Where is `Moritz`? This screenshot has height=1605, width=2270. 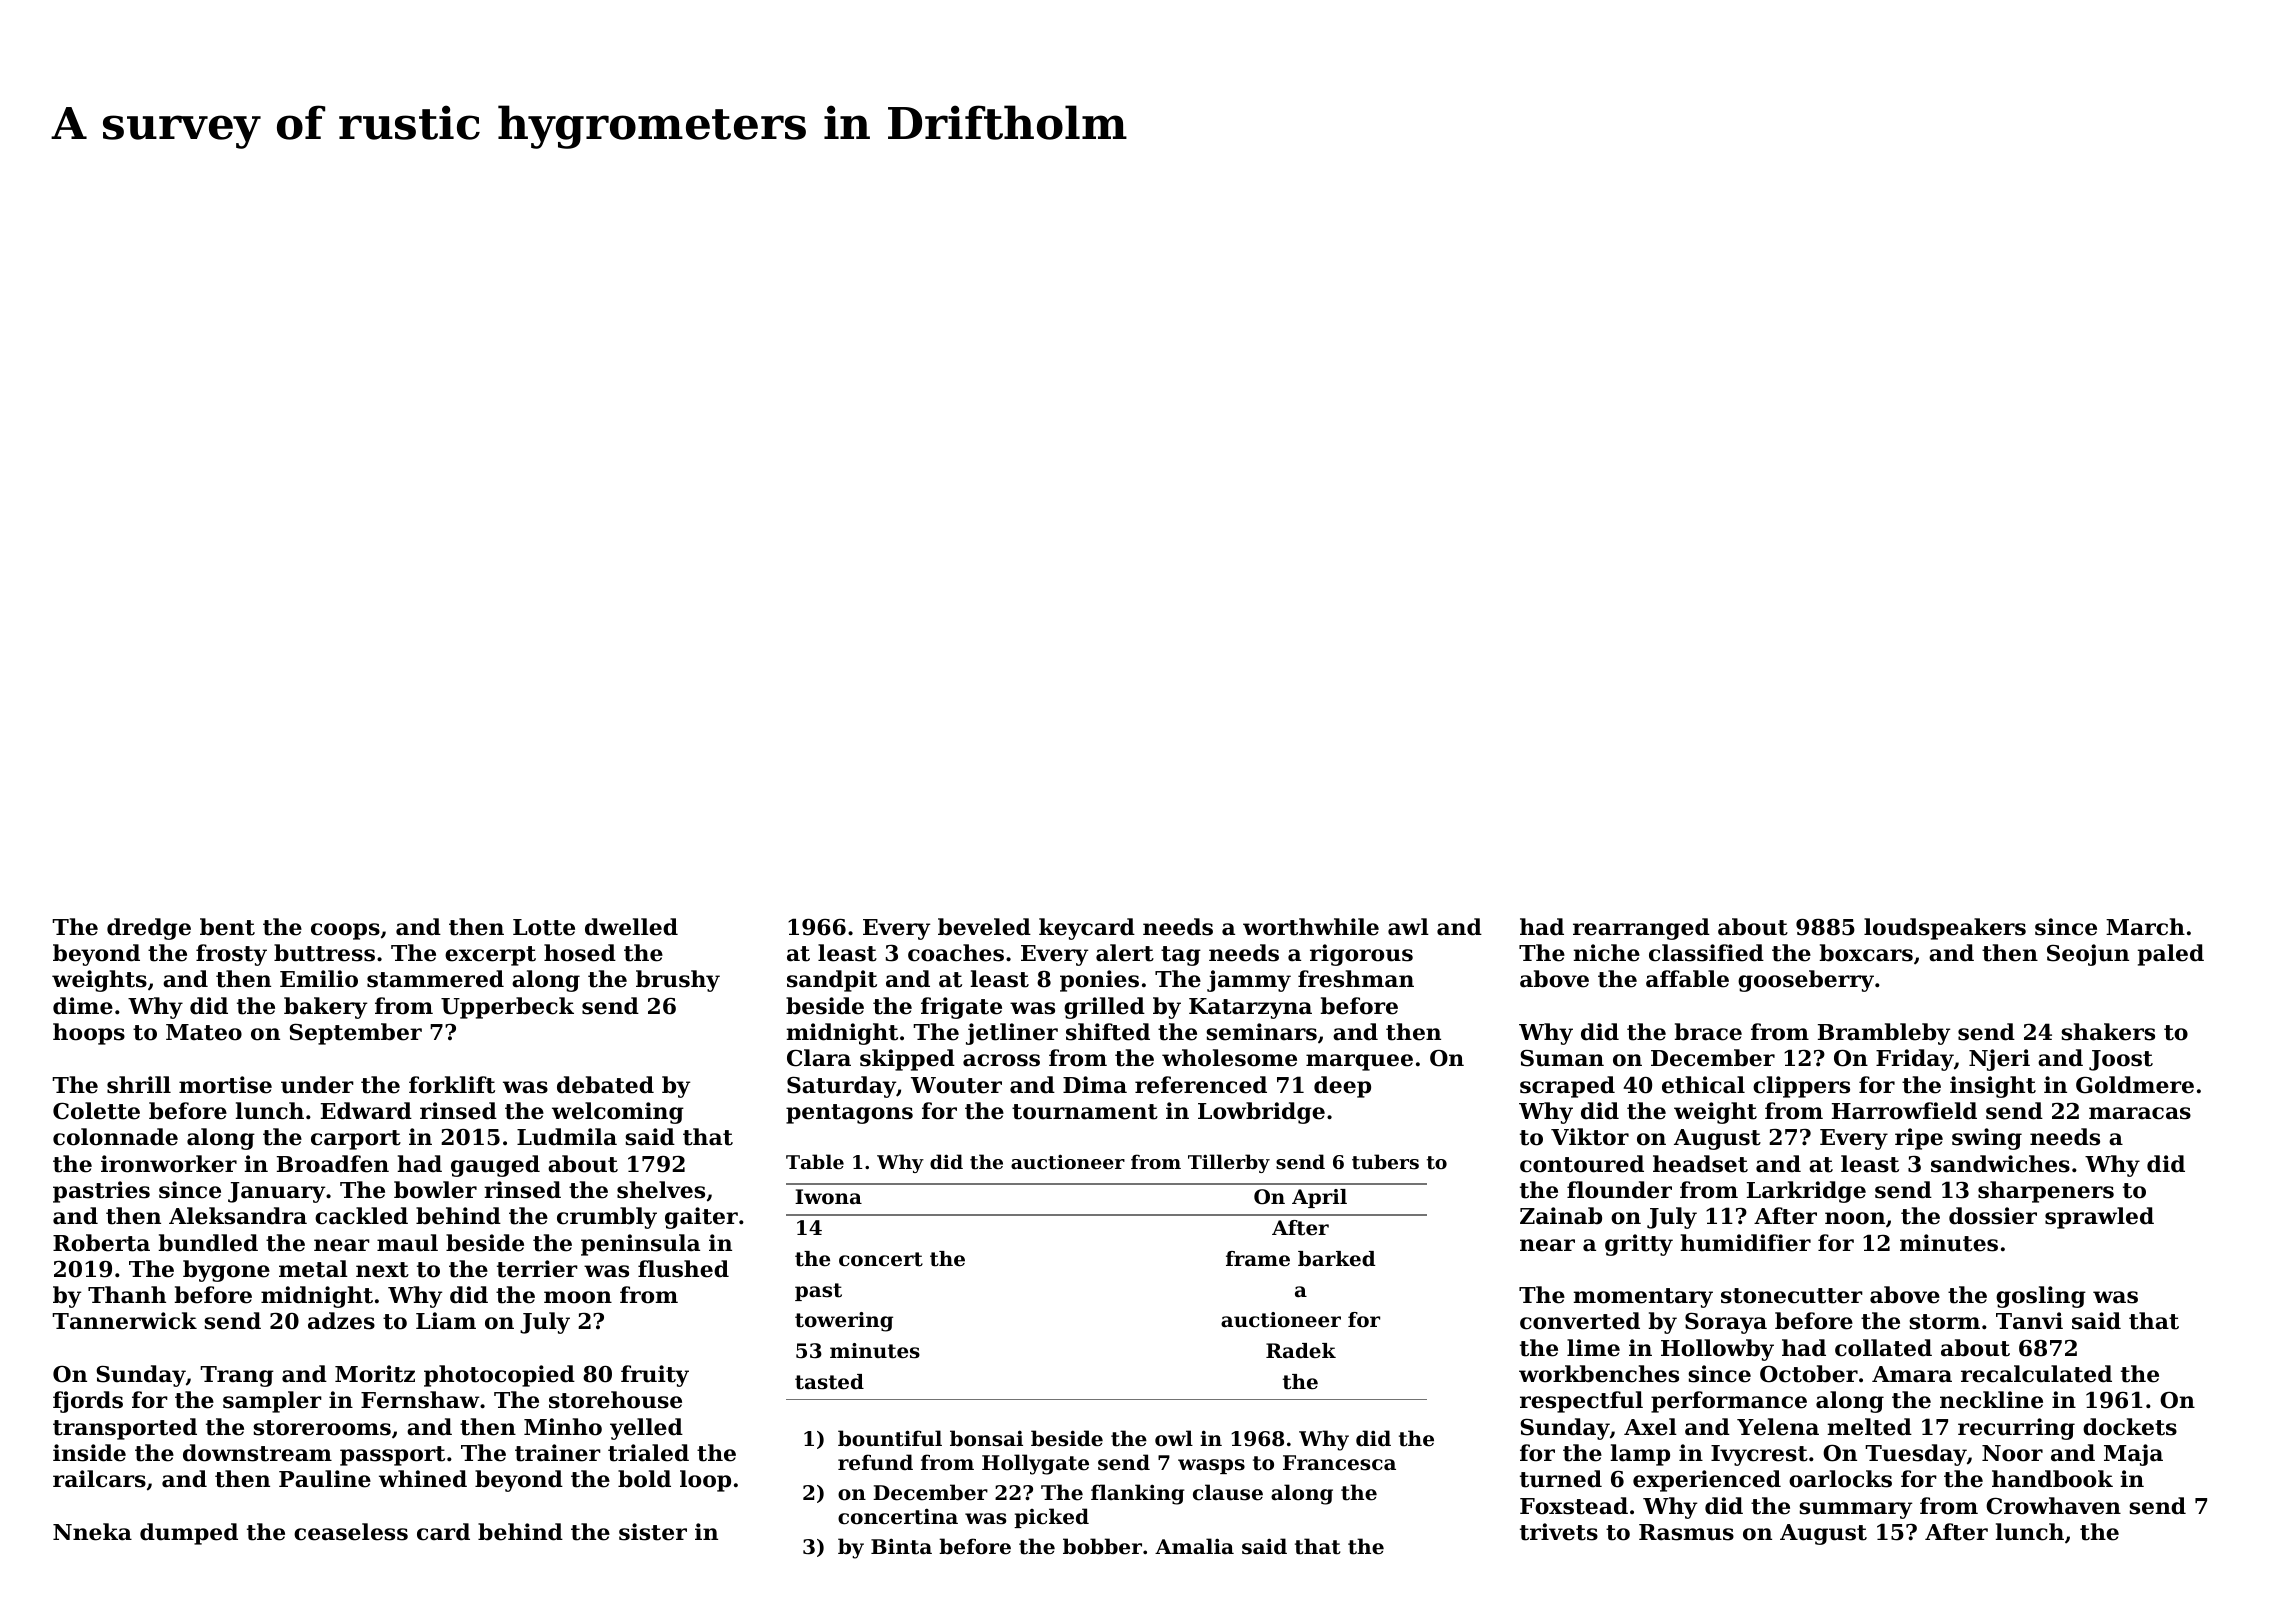 Moritz is located at coordinates (375, 1374).
